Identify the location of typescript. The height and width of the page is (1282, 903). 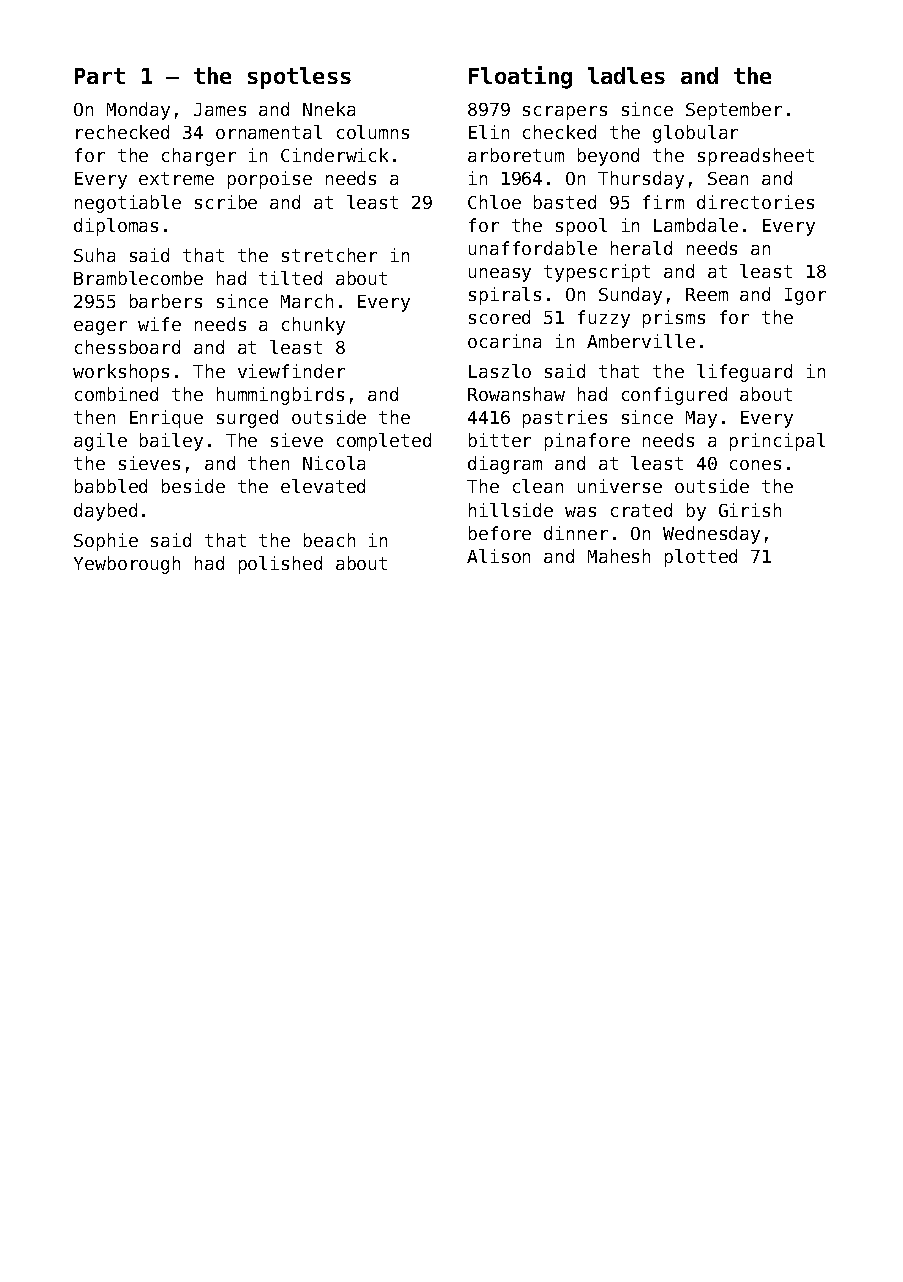
(597, 273).
